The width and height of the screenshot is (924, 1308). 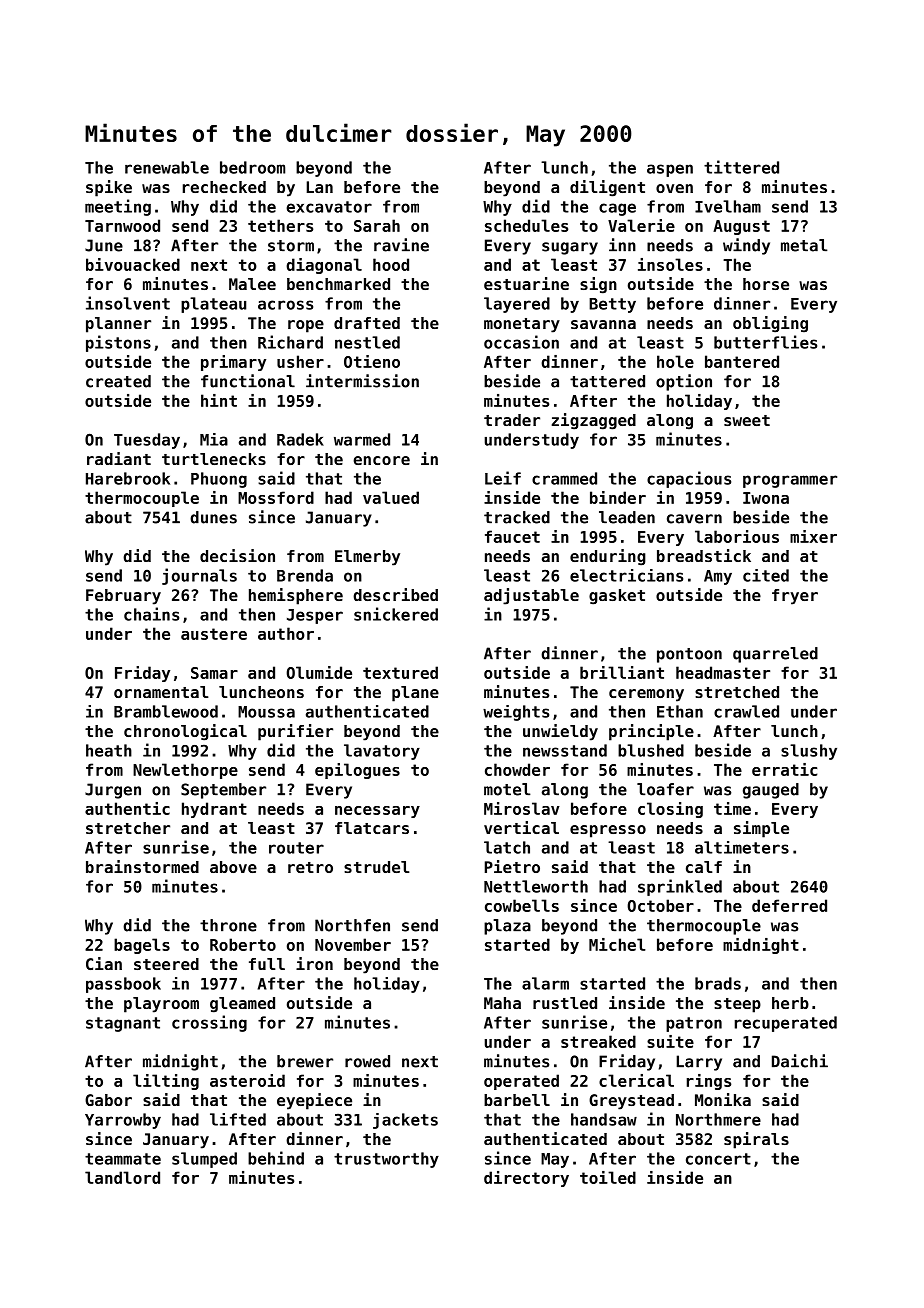 I want to click on excavator, so click(x=329, y=207).
